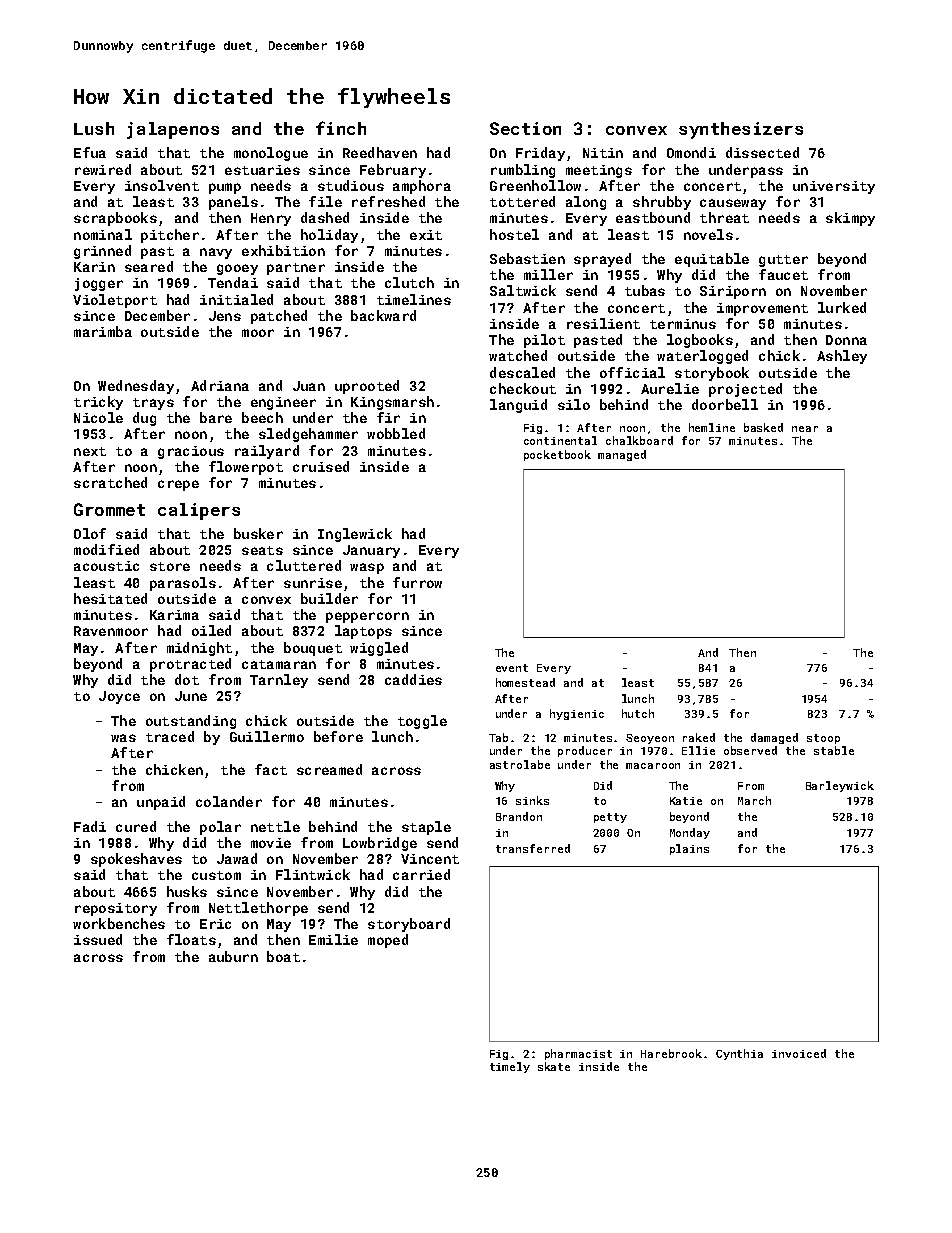 The height and width of the page is (1233, 952). Describe the element at coordinates (220, 828) in the page. I see `polar` at that location.
